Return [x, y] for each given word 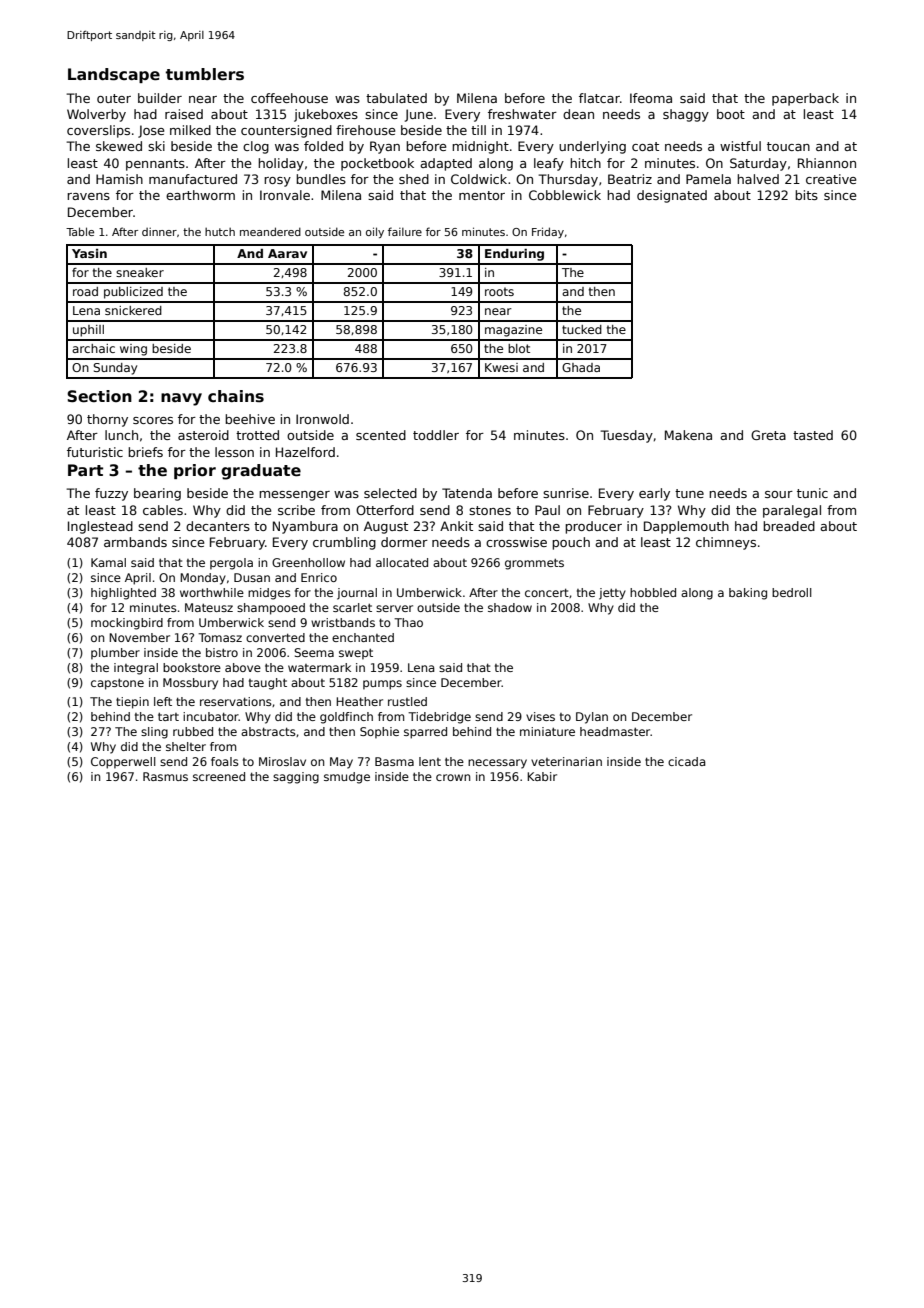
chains [236, 396]
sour [779, 494]
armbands [135, 542]
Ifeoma [651, 98]
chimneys [726, 543]
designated [672, 196]
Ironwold [322, 419]
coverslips [98, 131]
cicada [687, 761]
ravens [88, 196]
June [419, 115]
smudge [347, 778]
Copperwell [123, 763]
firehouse [365, 130]
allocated [402, 562]
